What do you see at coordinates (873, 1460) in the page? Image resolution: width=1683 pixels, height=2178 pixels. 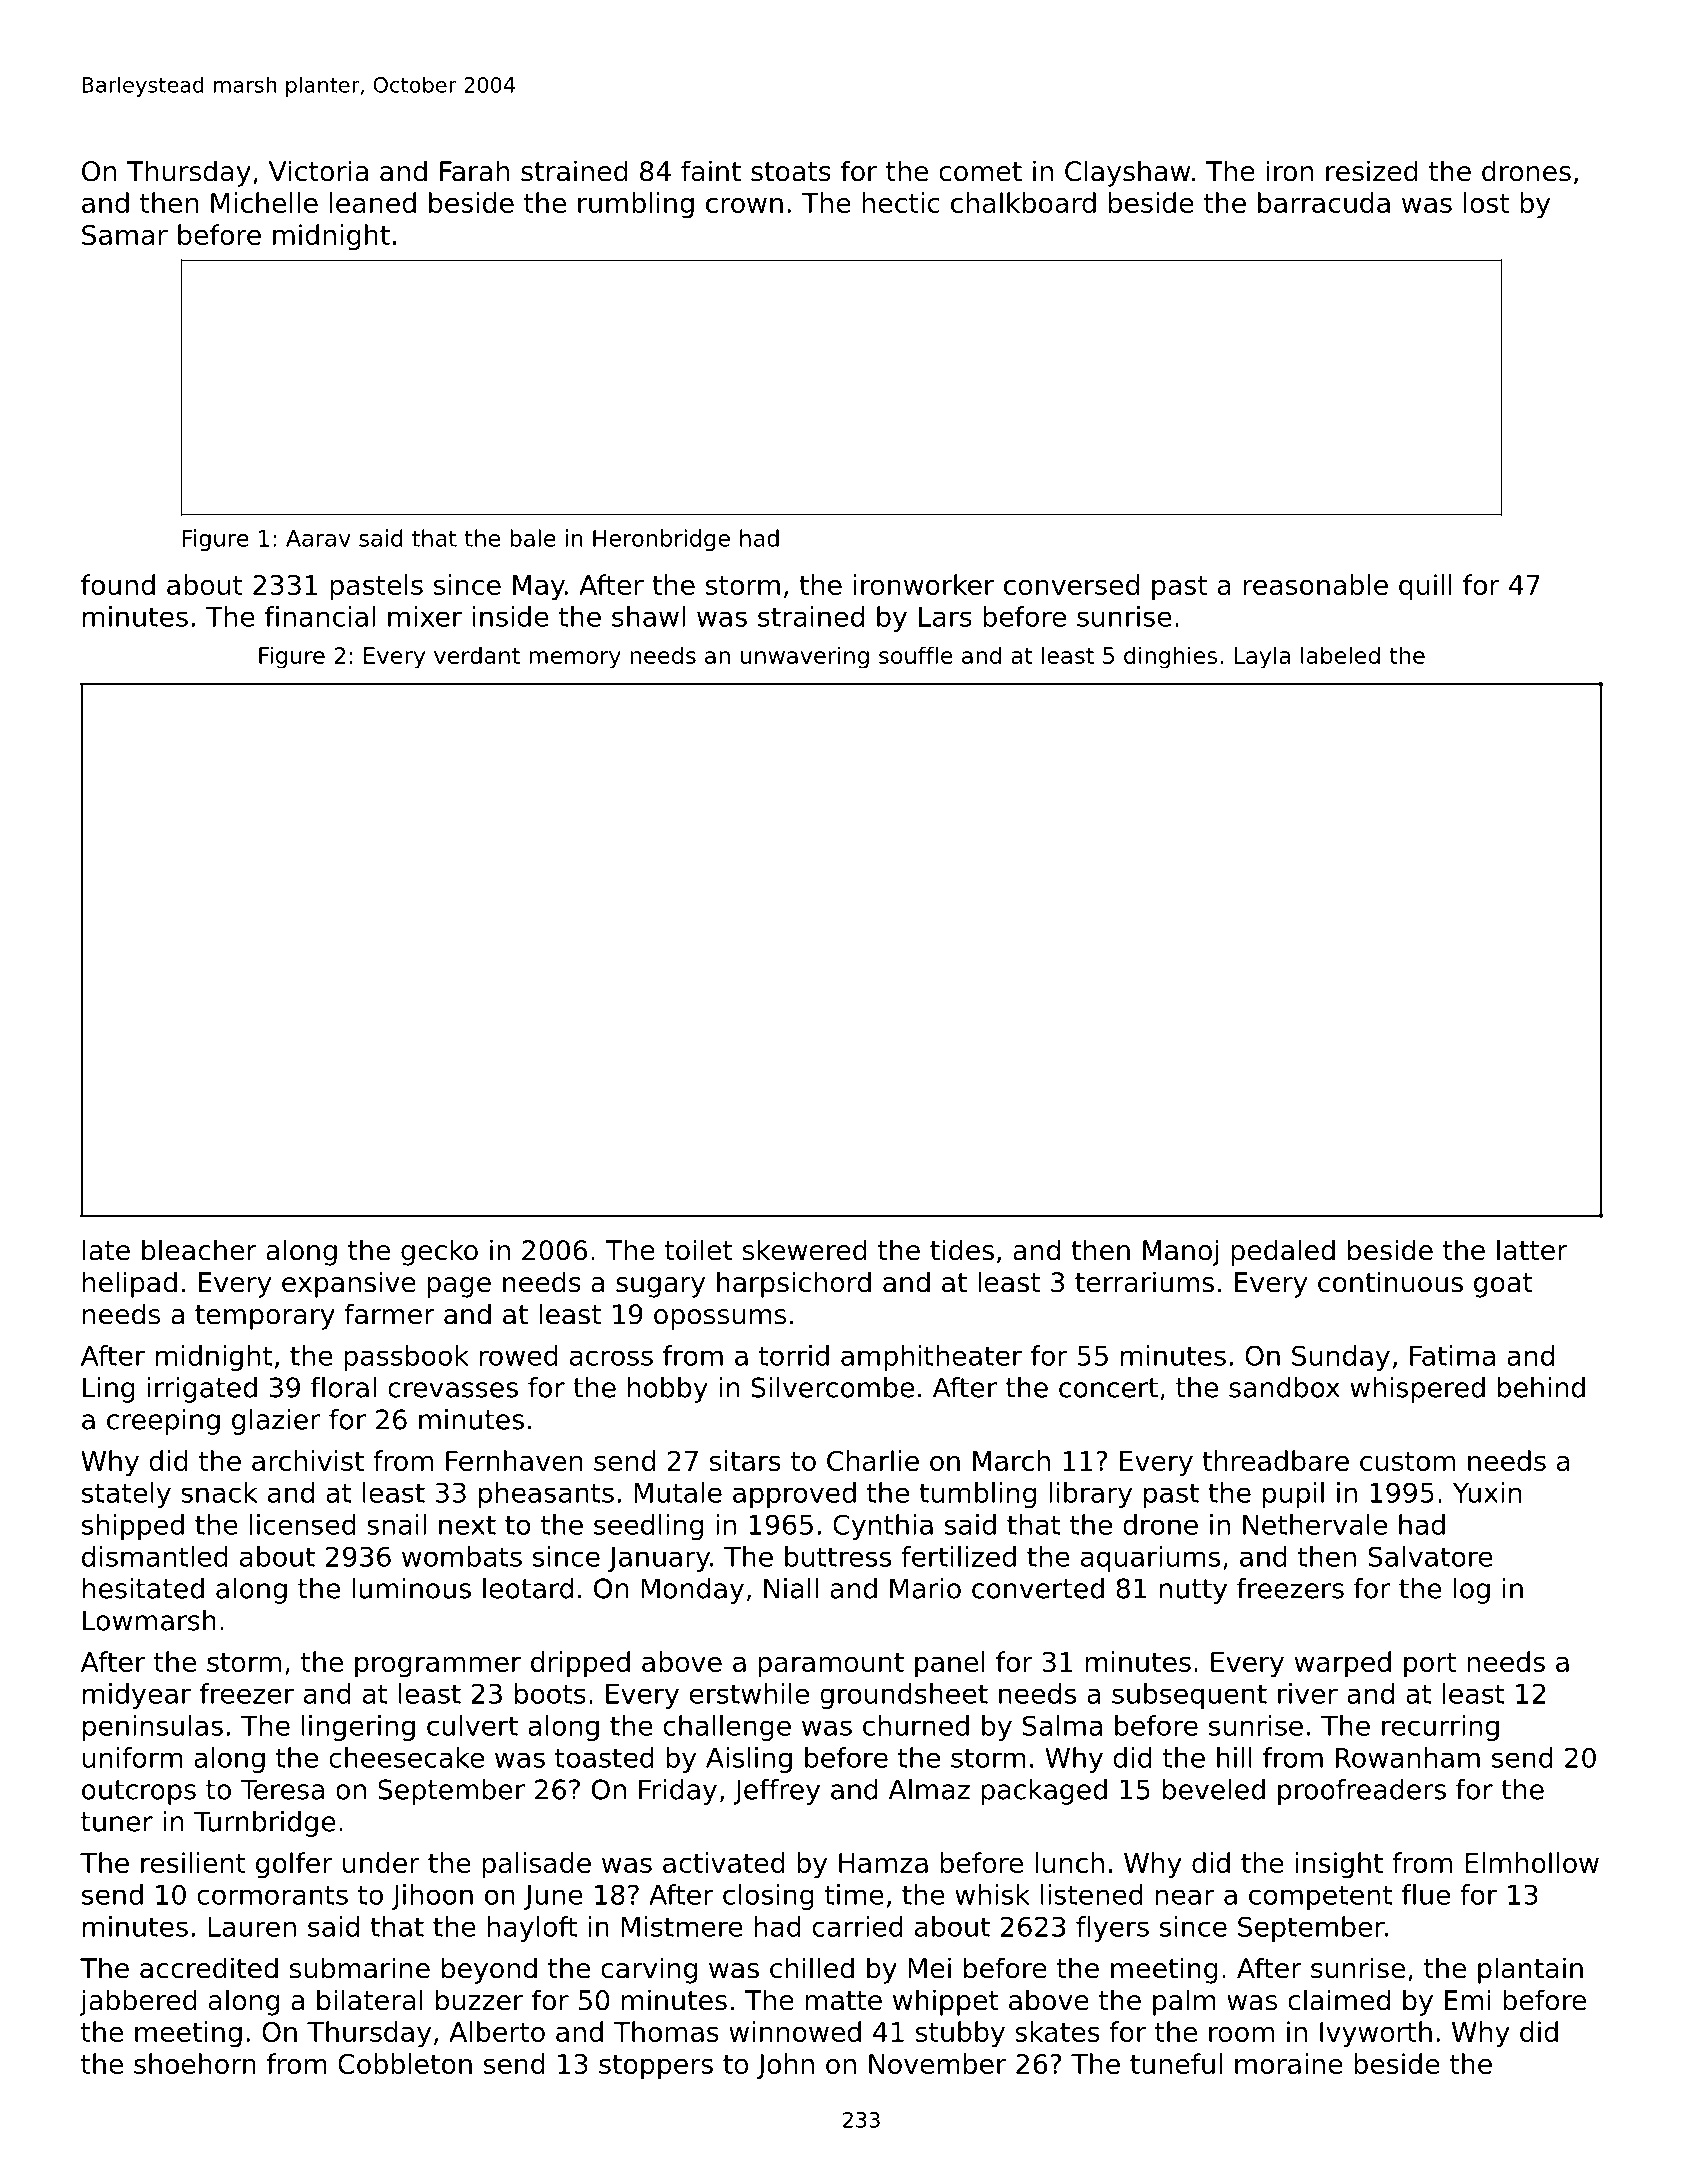 I see `Charlie` at bounding box center [873, 1460].
